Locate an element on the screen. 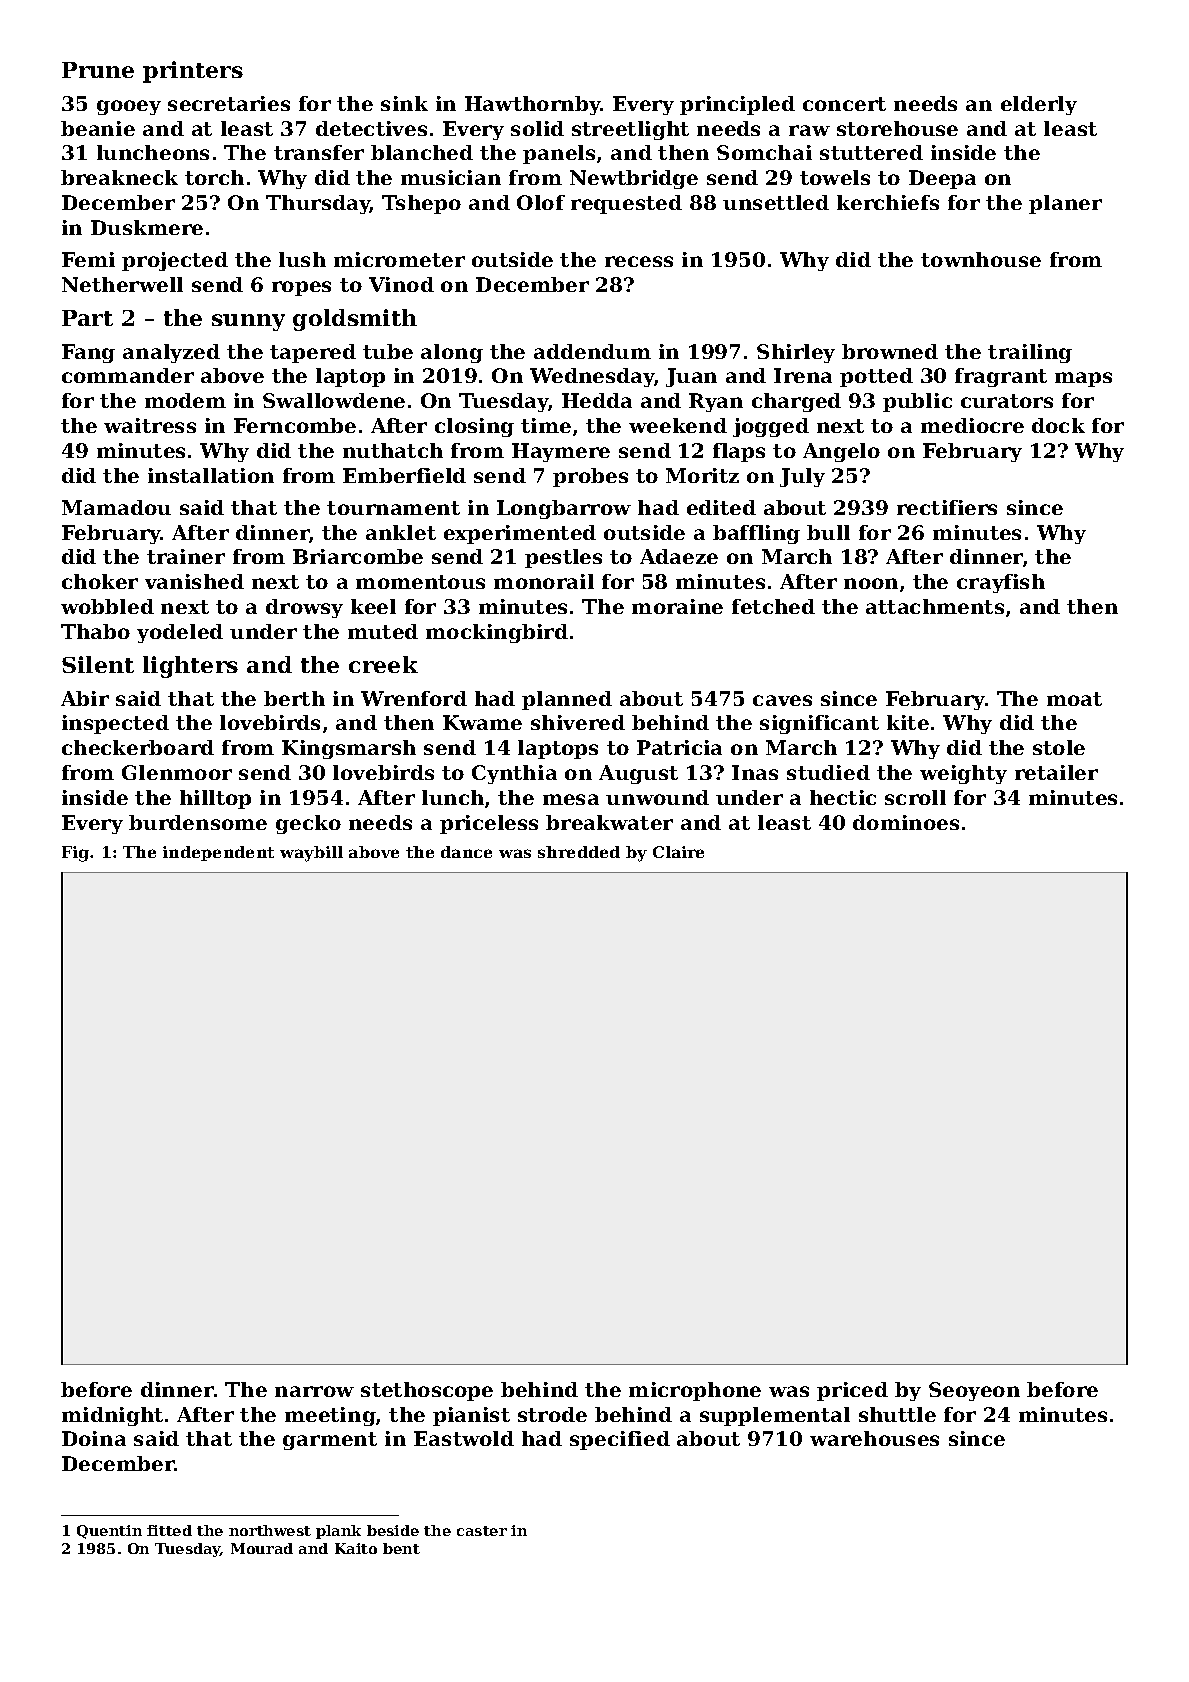 This screenshot has height=1682, width=1189. Eastwold is located at coordinates (464, 1438).
